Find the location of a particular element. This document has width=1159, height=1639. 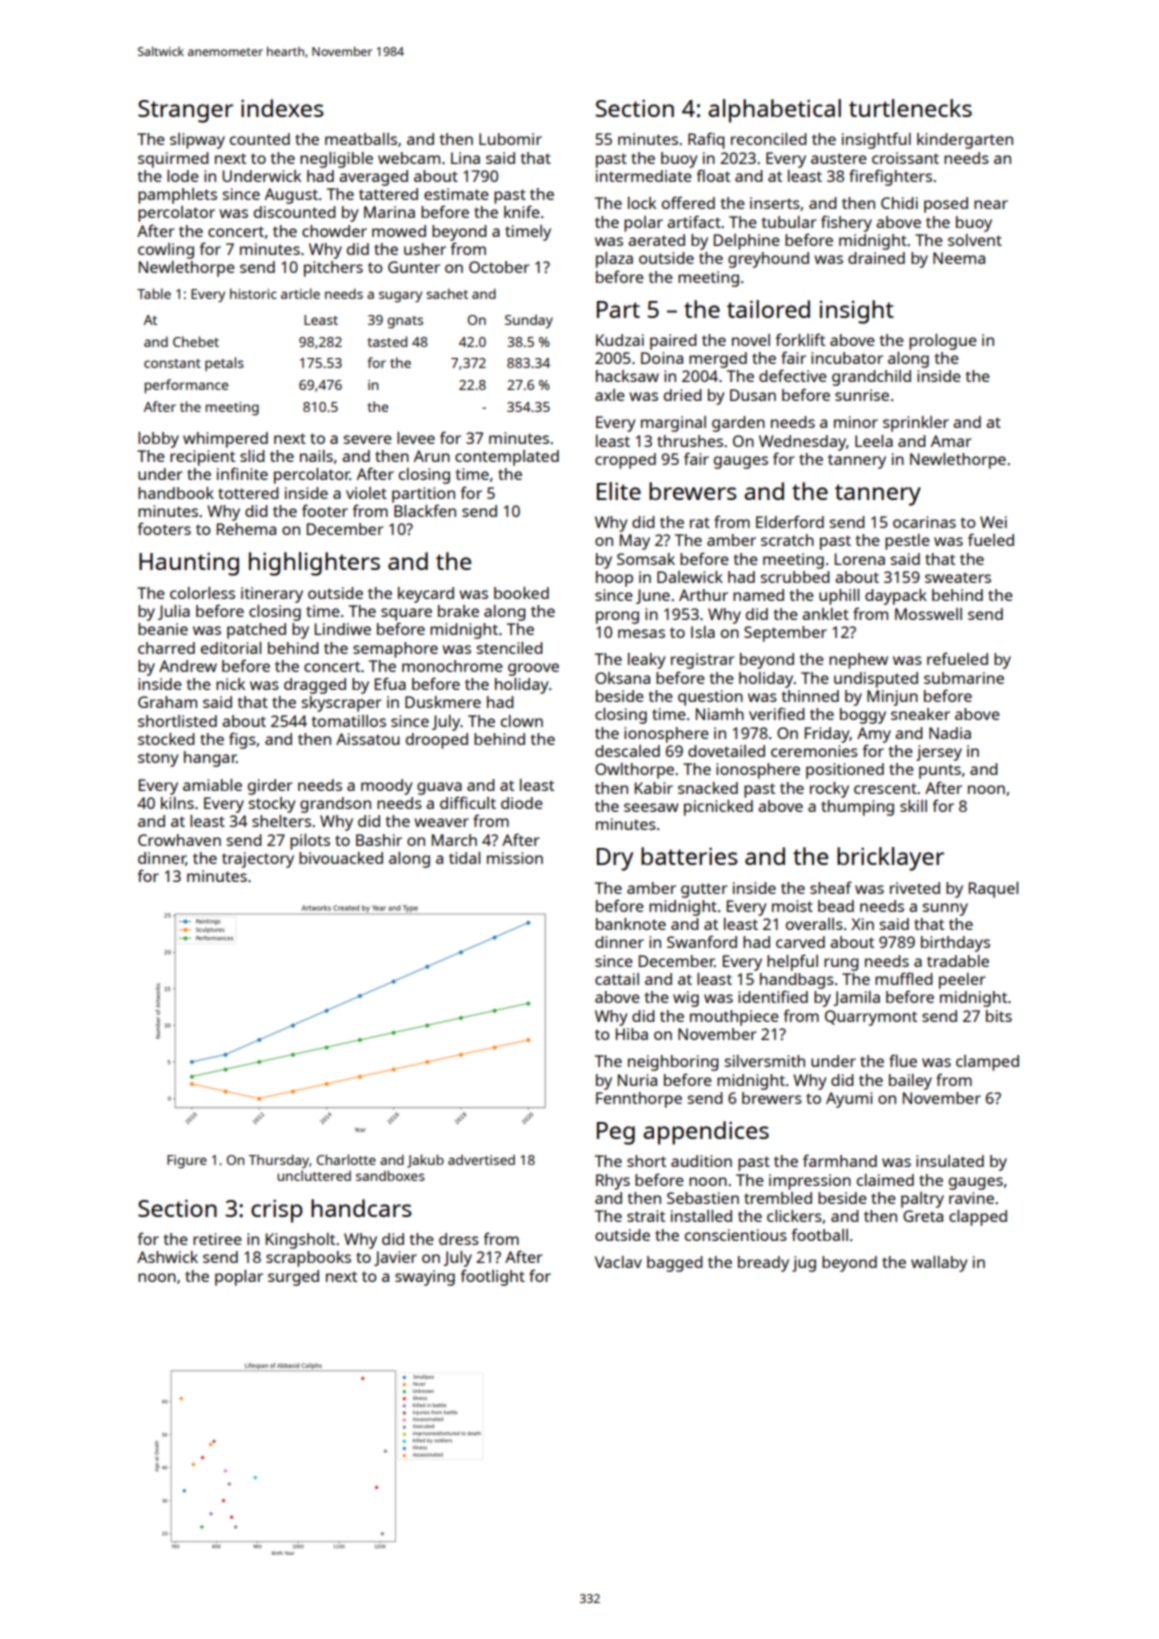

seesaw is located at coordinates (651, 807).
